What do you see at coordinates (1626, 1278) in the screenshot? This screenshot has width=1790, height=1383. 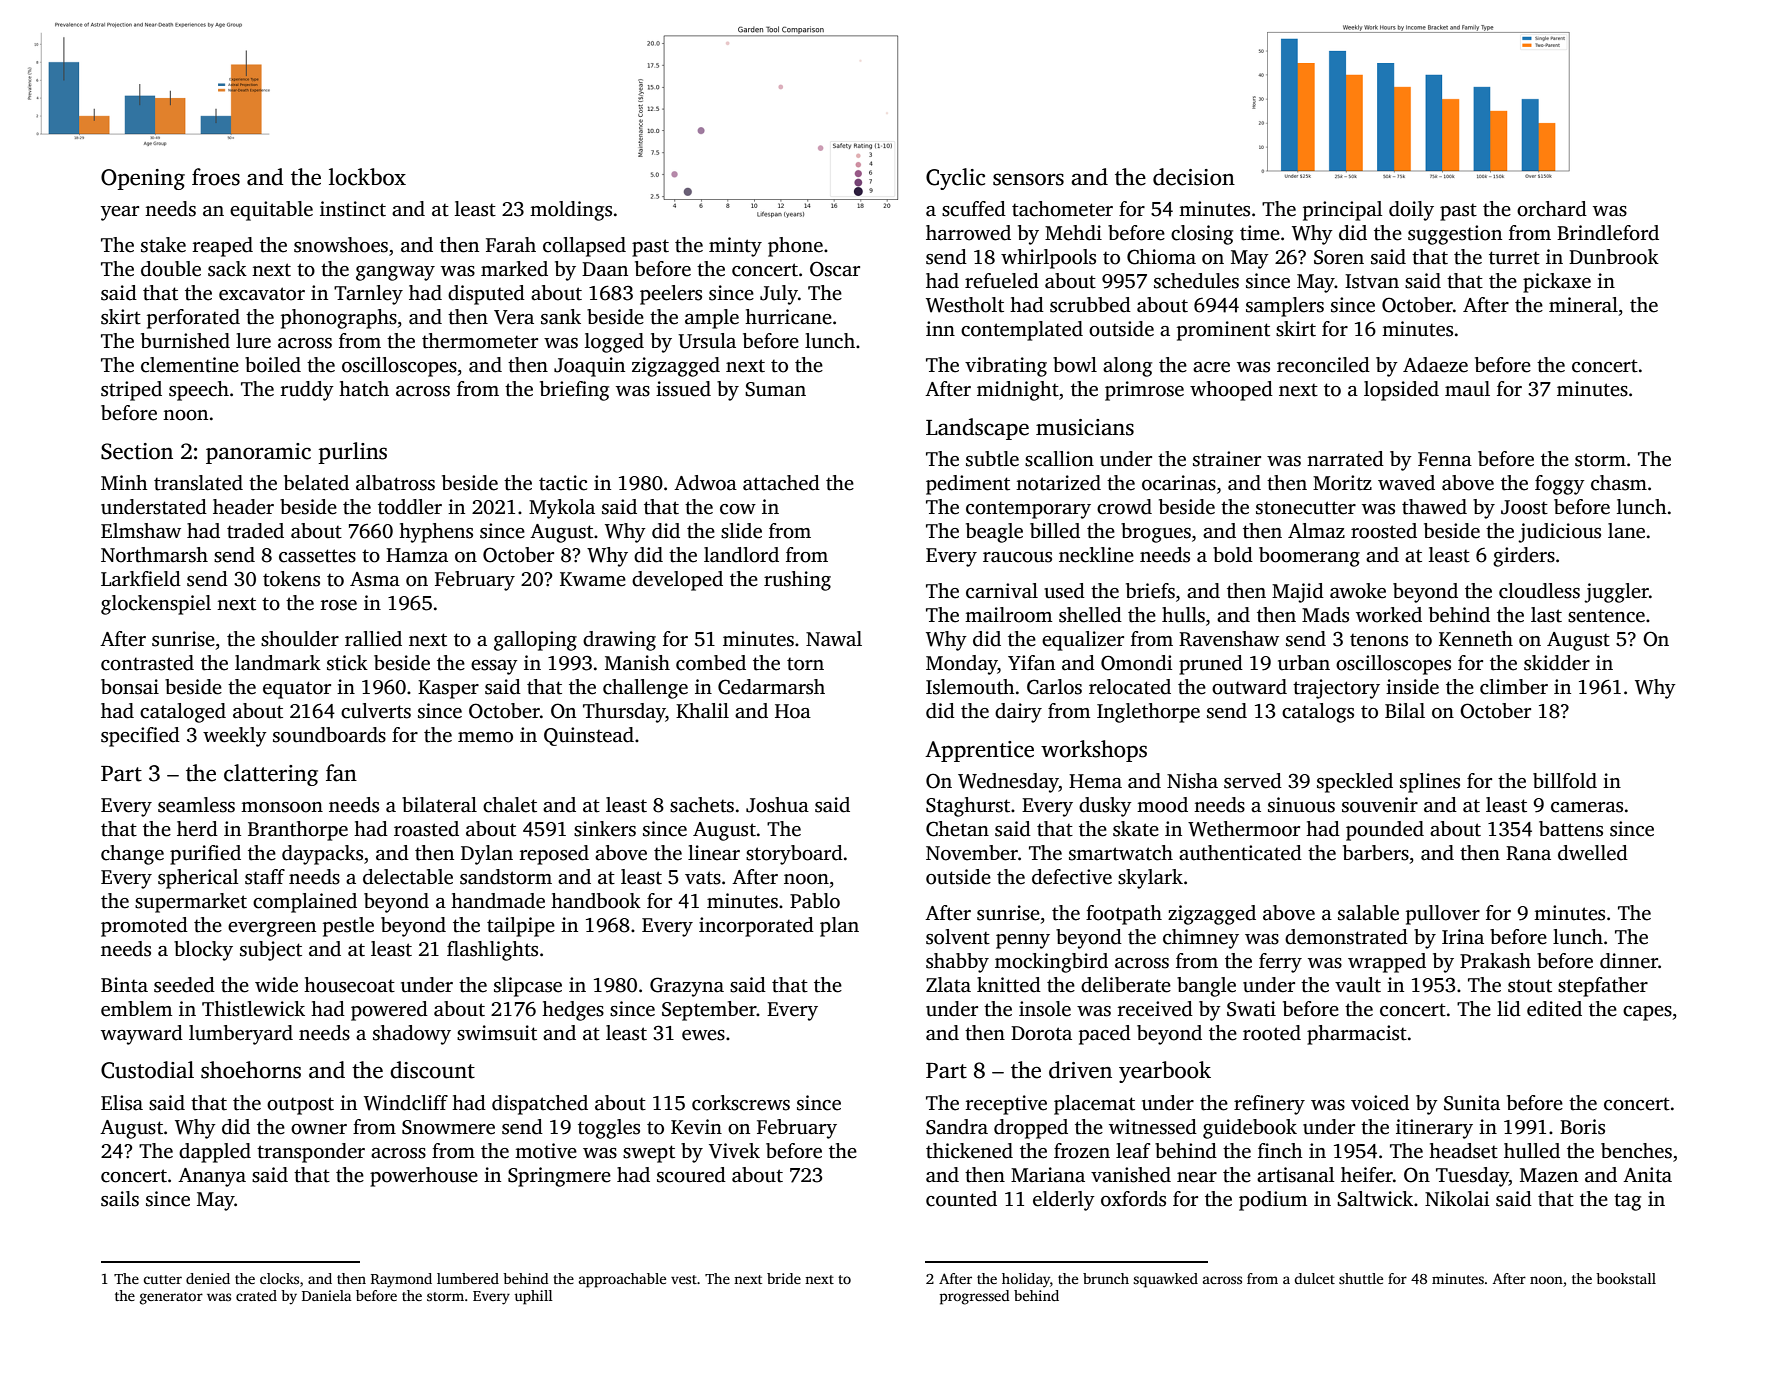 I see `bookstall` at bounding box center [1626, 1278].
